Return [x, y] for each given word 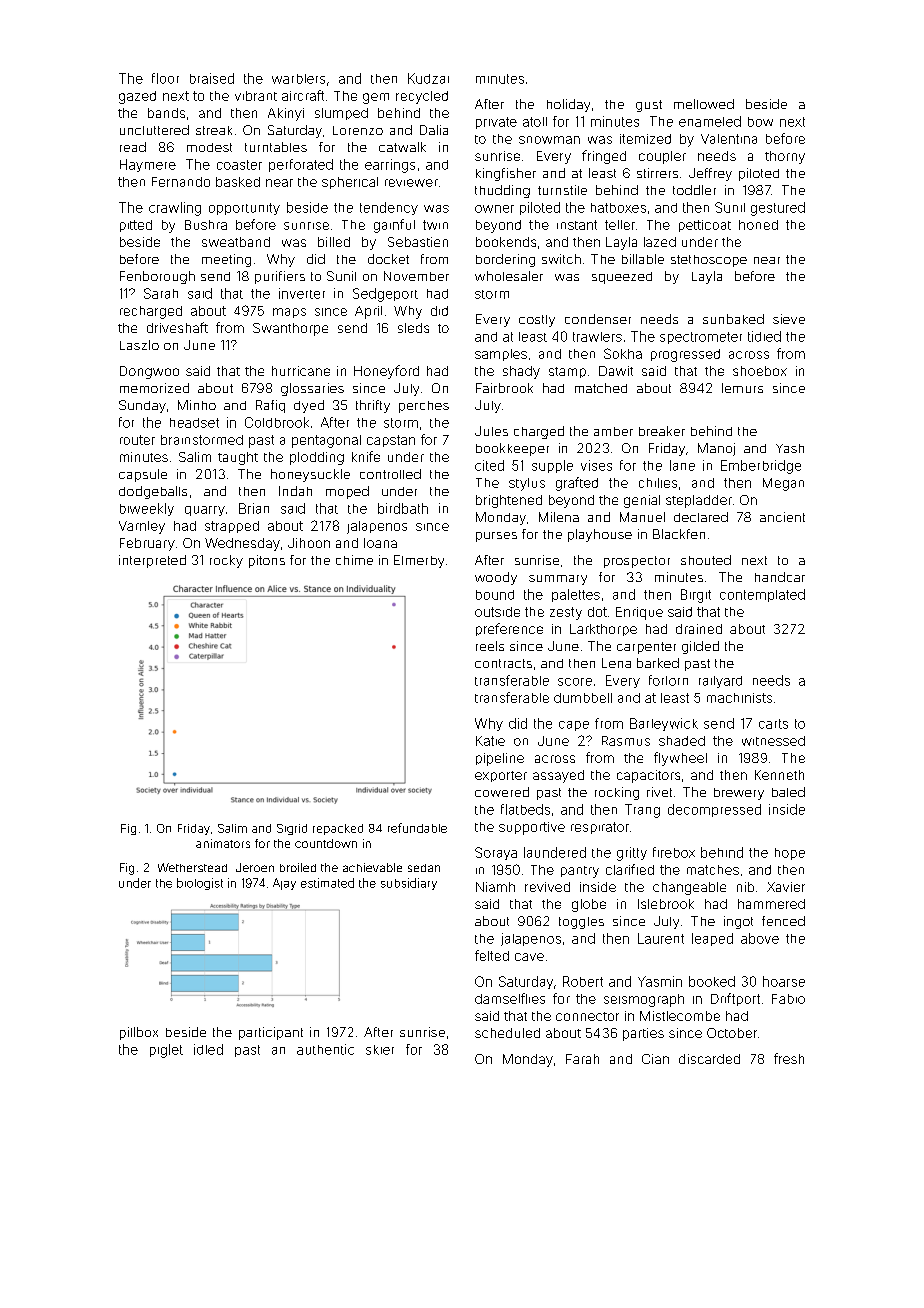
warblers [298, 79]
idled [208, 1049]
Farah [582, 1059]
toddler [694, 190]
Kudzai [428, 78]
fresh [789, 1058]
